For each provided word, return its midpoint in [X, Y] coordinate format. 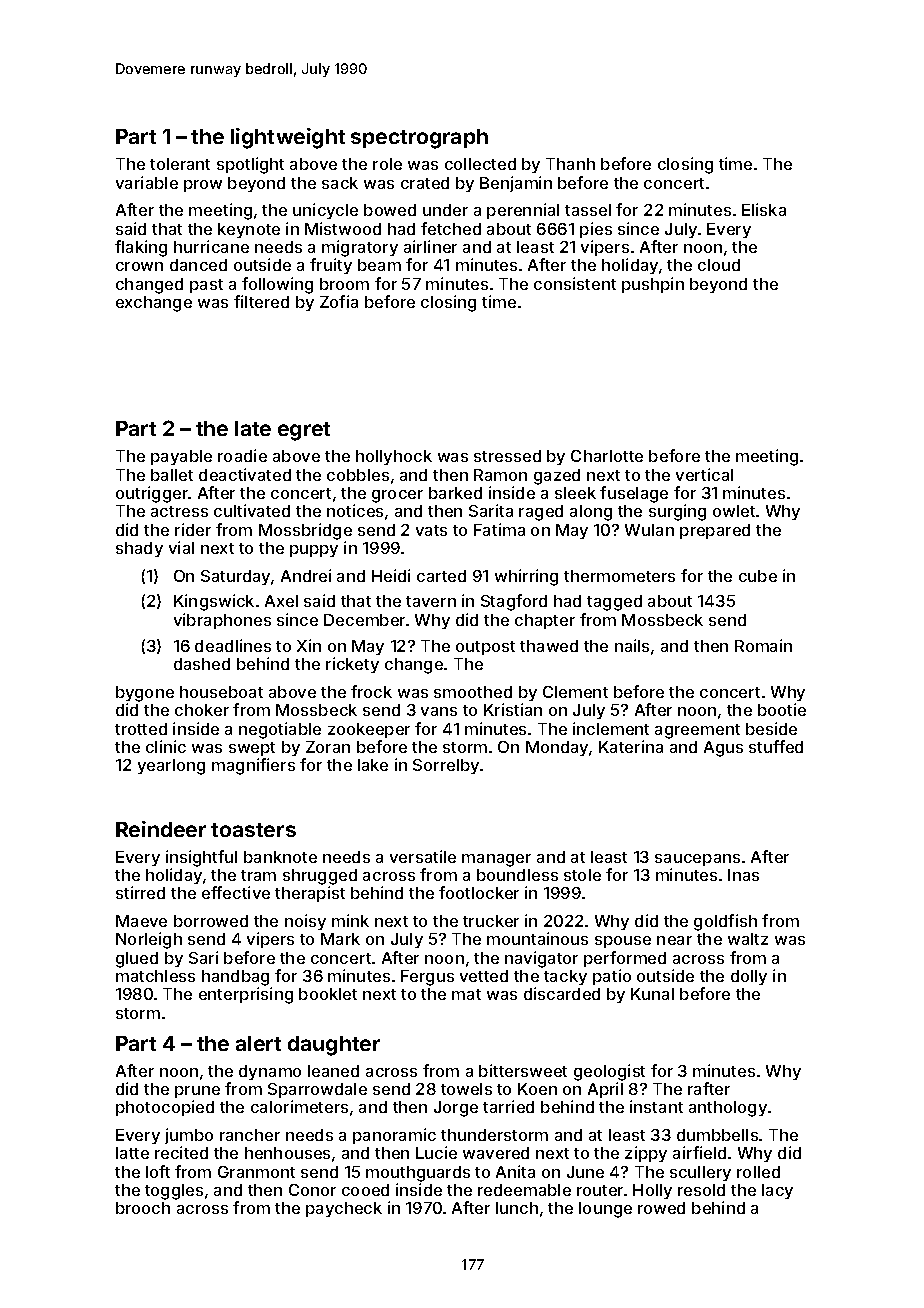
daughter [334, 1046]
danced [198, 265]
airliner [430, 246]
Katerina [631, 746]
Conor [312, 1190]
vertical [704, 474]
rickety [352, 665]
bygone [145, 694]
